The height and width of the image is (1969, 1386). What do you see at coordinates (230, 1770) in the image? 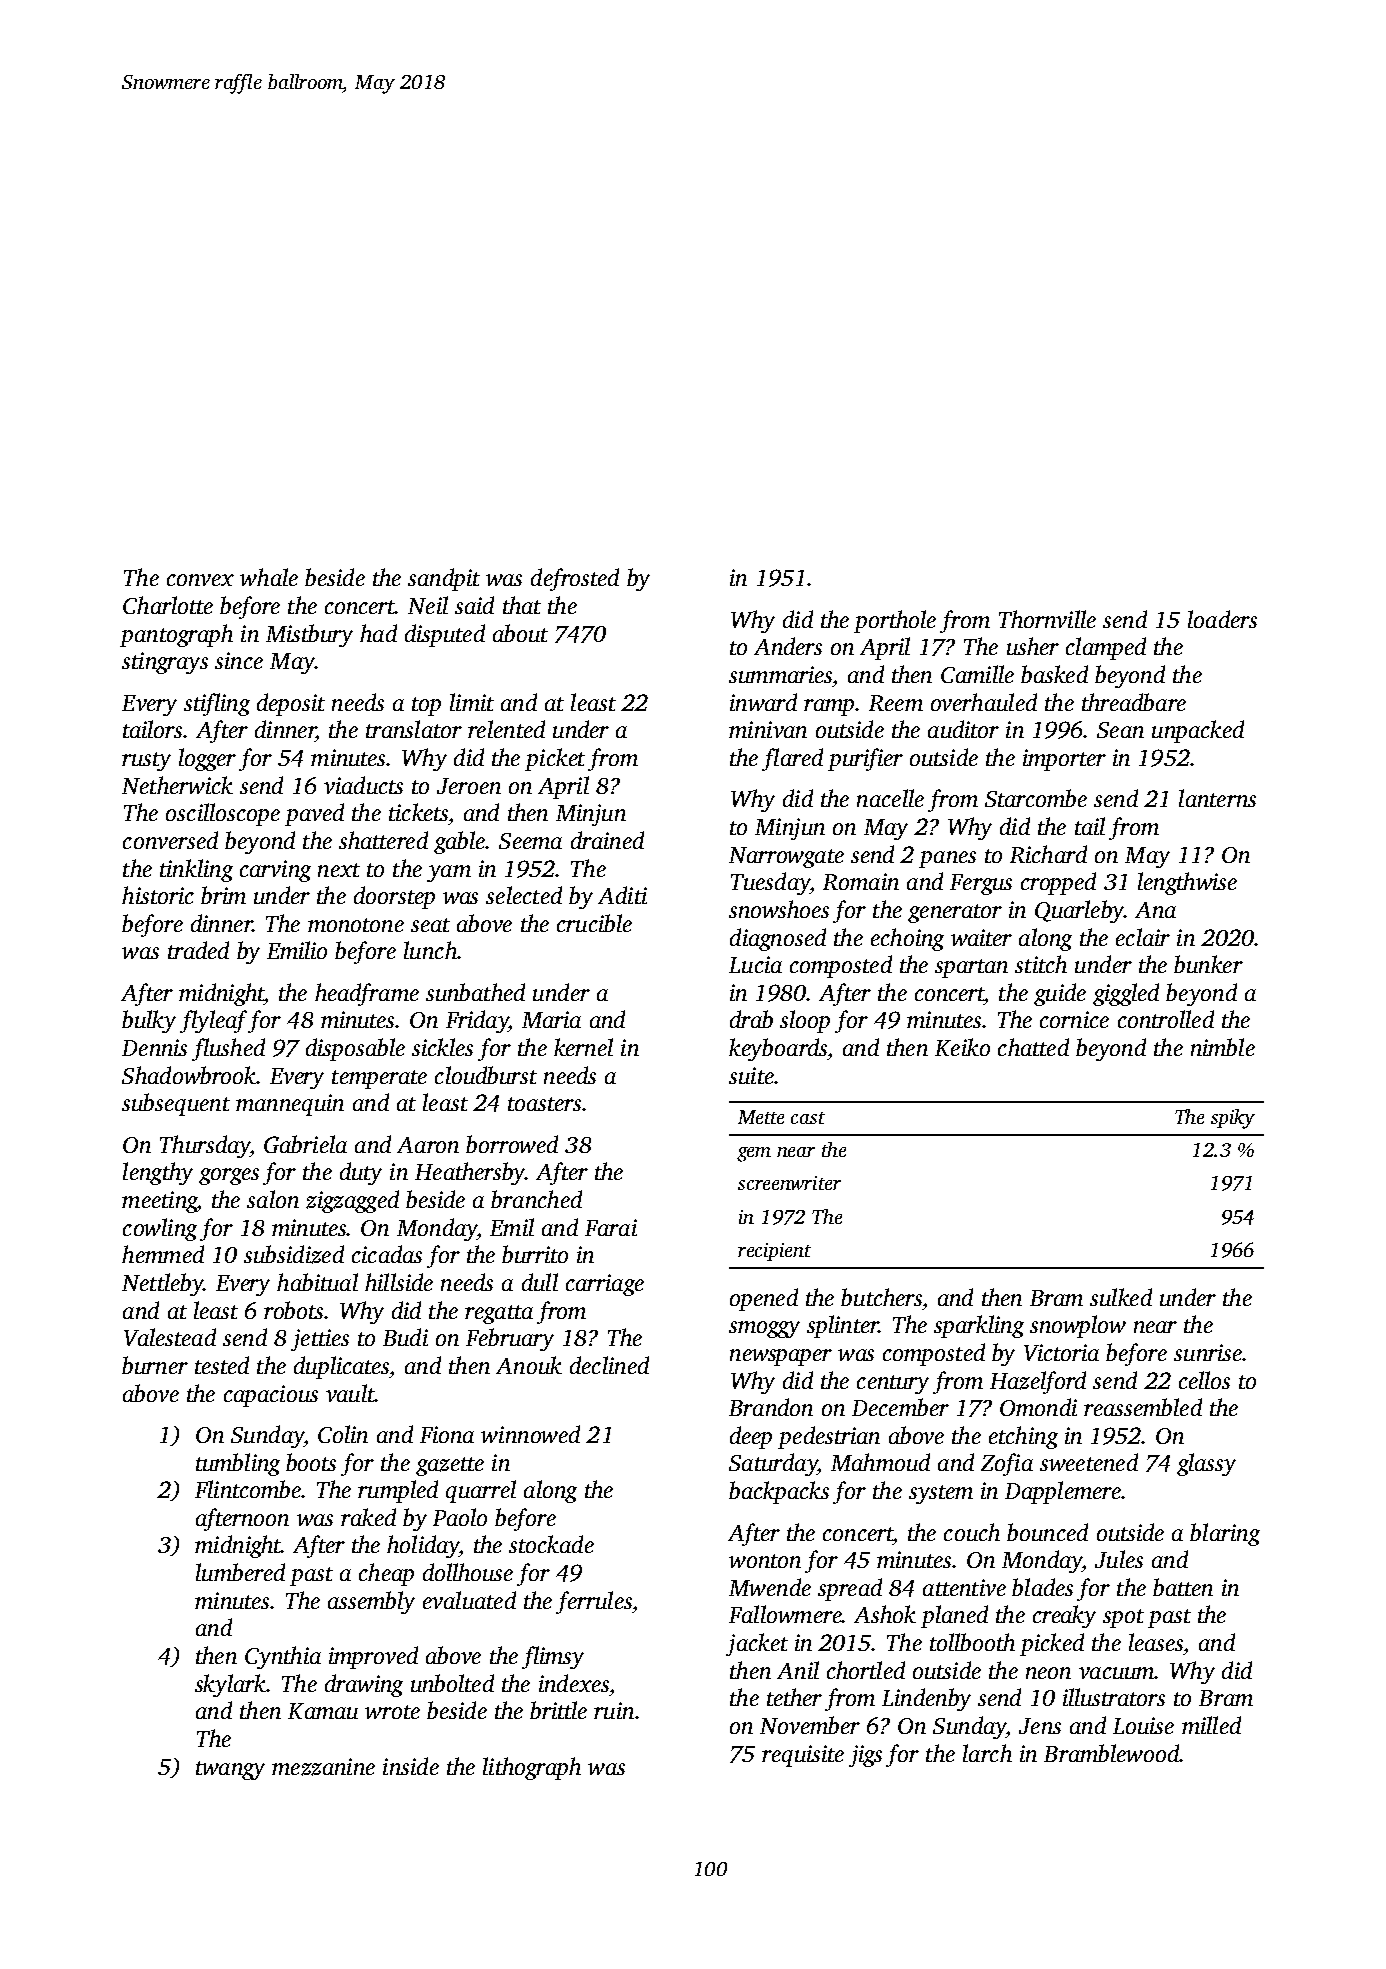
I see `twangy` at bounding box center [230, 1770].
